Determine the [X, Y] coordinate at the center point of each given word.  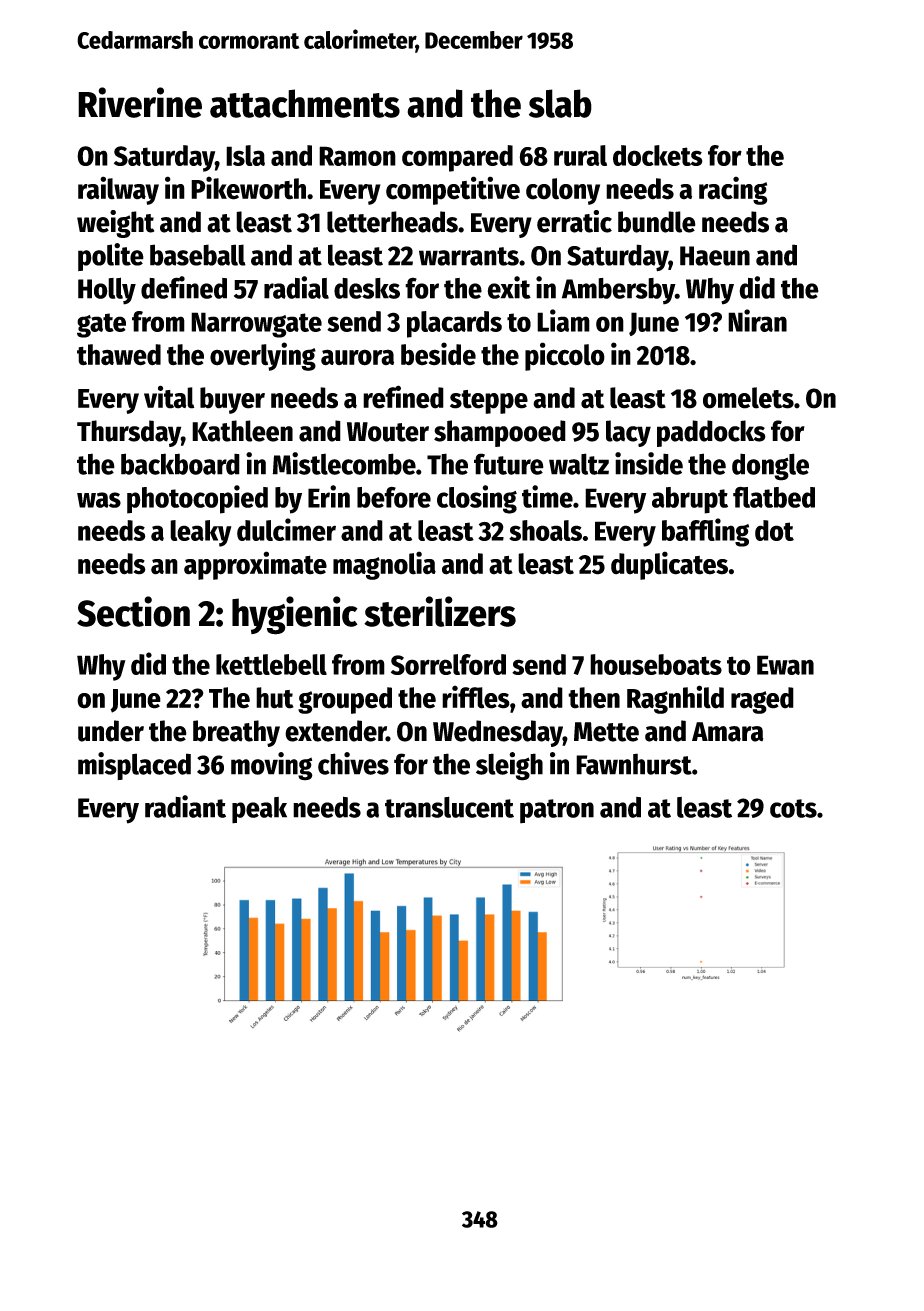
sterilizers [440, 611]
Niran [757, 320]
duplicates [669, 565]
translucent [449, 807]
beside [438, 354]
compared [457, 158]
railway [118, 190]
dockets [658, 155]
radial [296, 287]
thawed [119, 355]
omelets [748, 398]
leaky [201, 533]
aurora [357, 357]
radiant [185, 806]
